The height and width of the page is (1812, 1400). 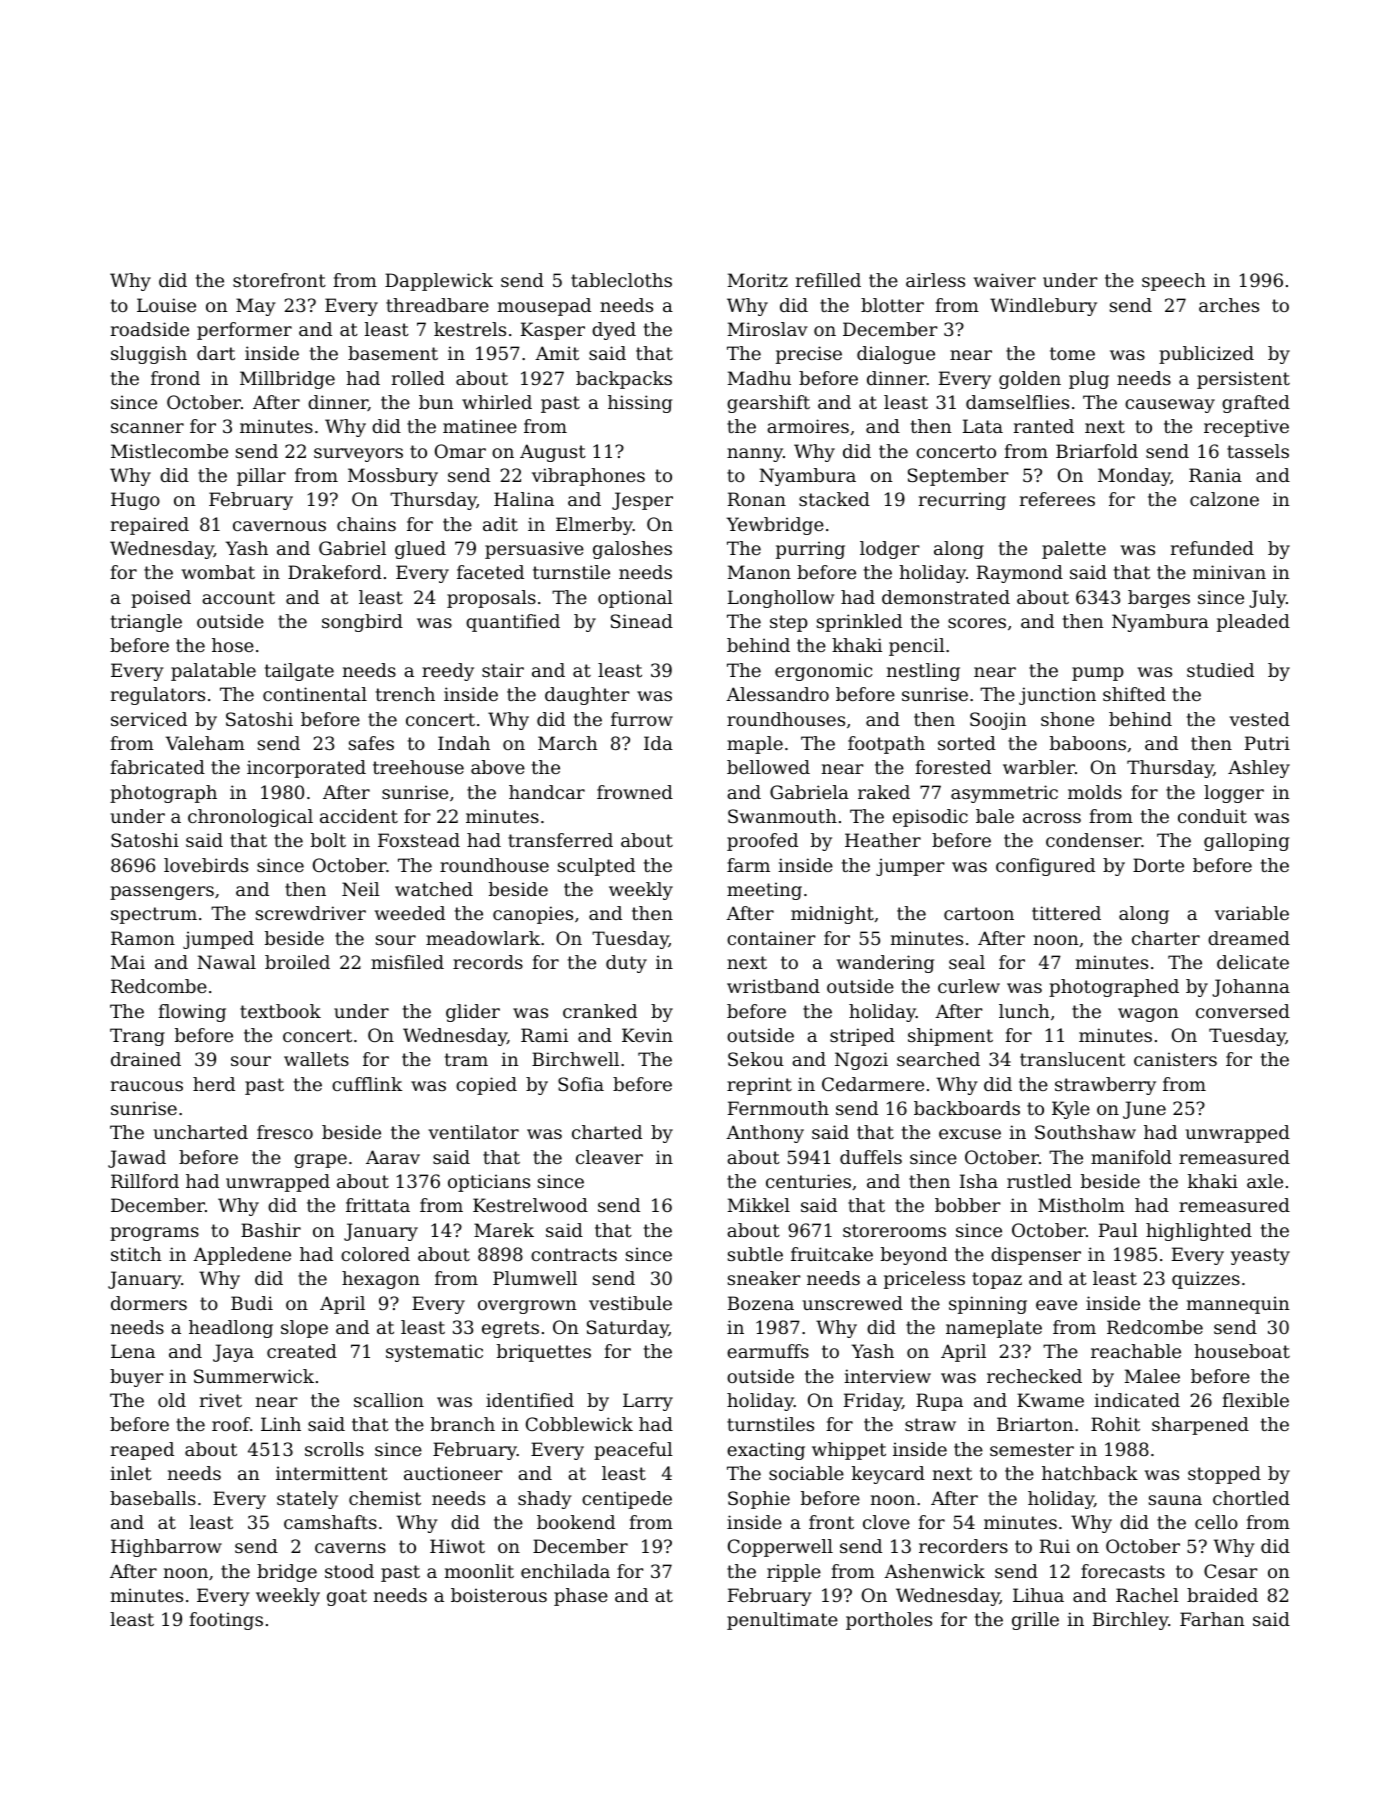 What do you see at coordinates (1175, 1059) in the page?
I see `canisters` at bounding box center [1175, 1059].
